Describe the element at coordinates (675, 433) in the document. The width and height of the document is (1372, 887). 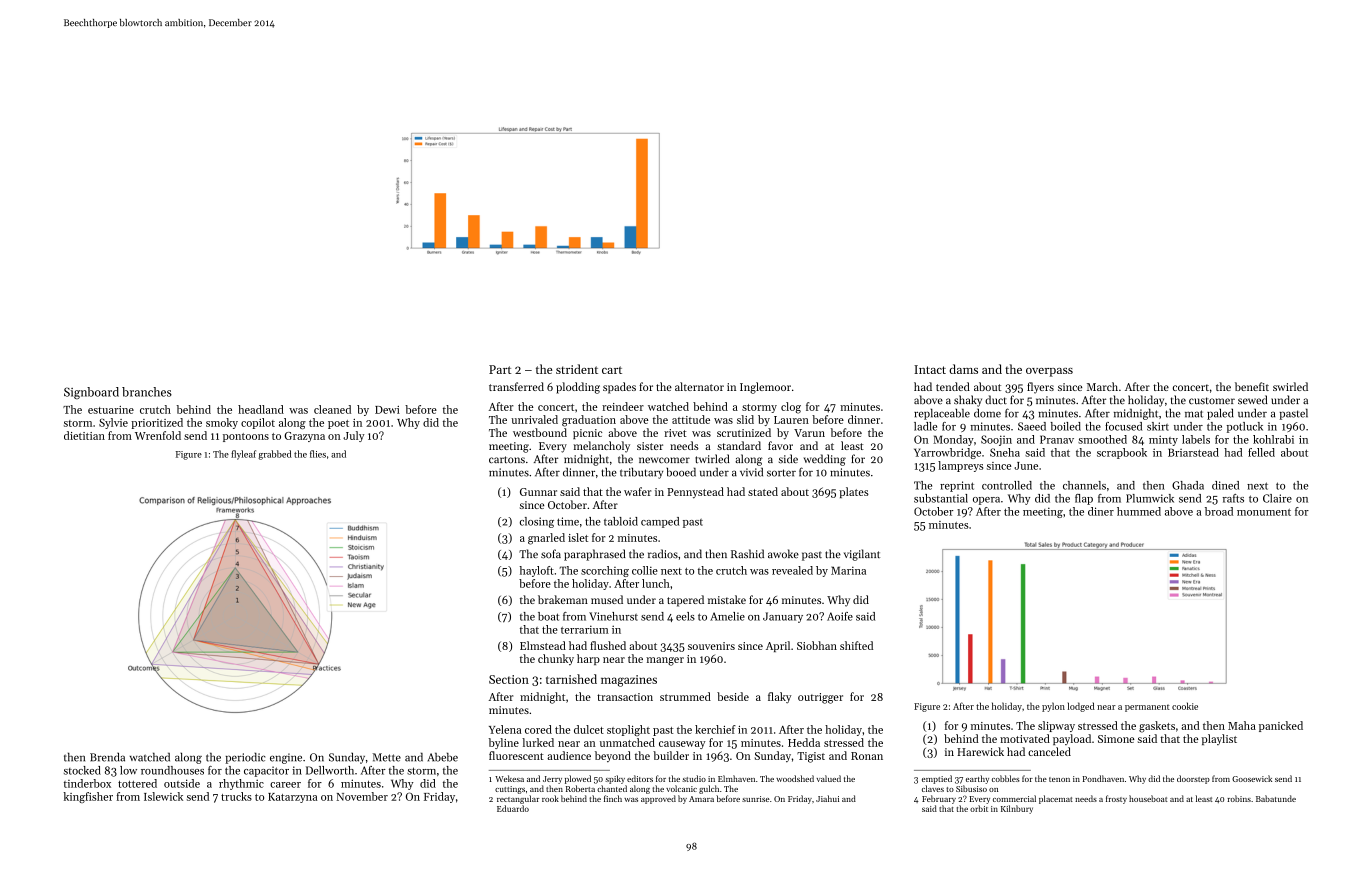
I see `rivet` at that location.
